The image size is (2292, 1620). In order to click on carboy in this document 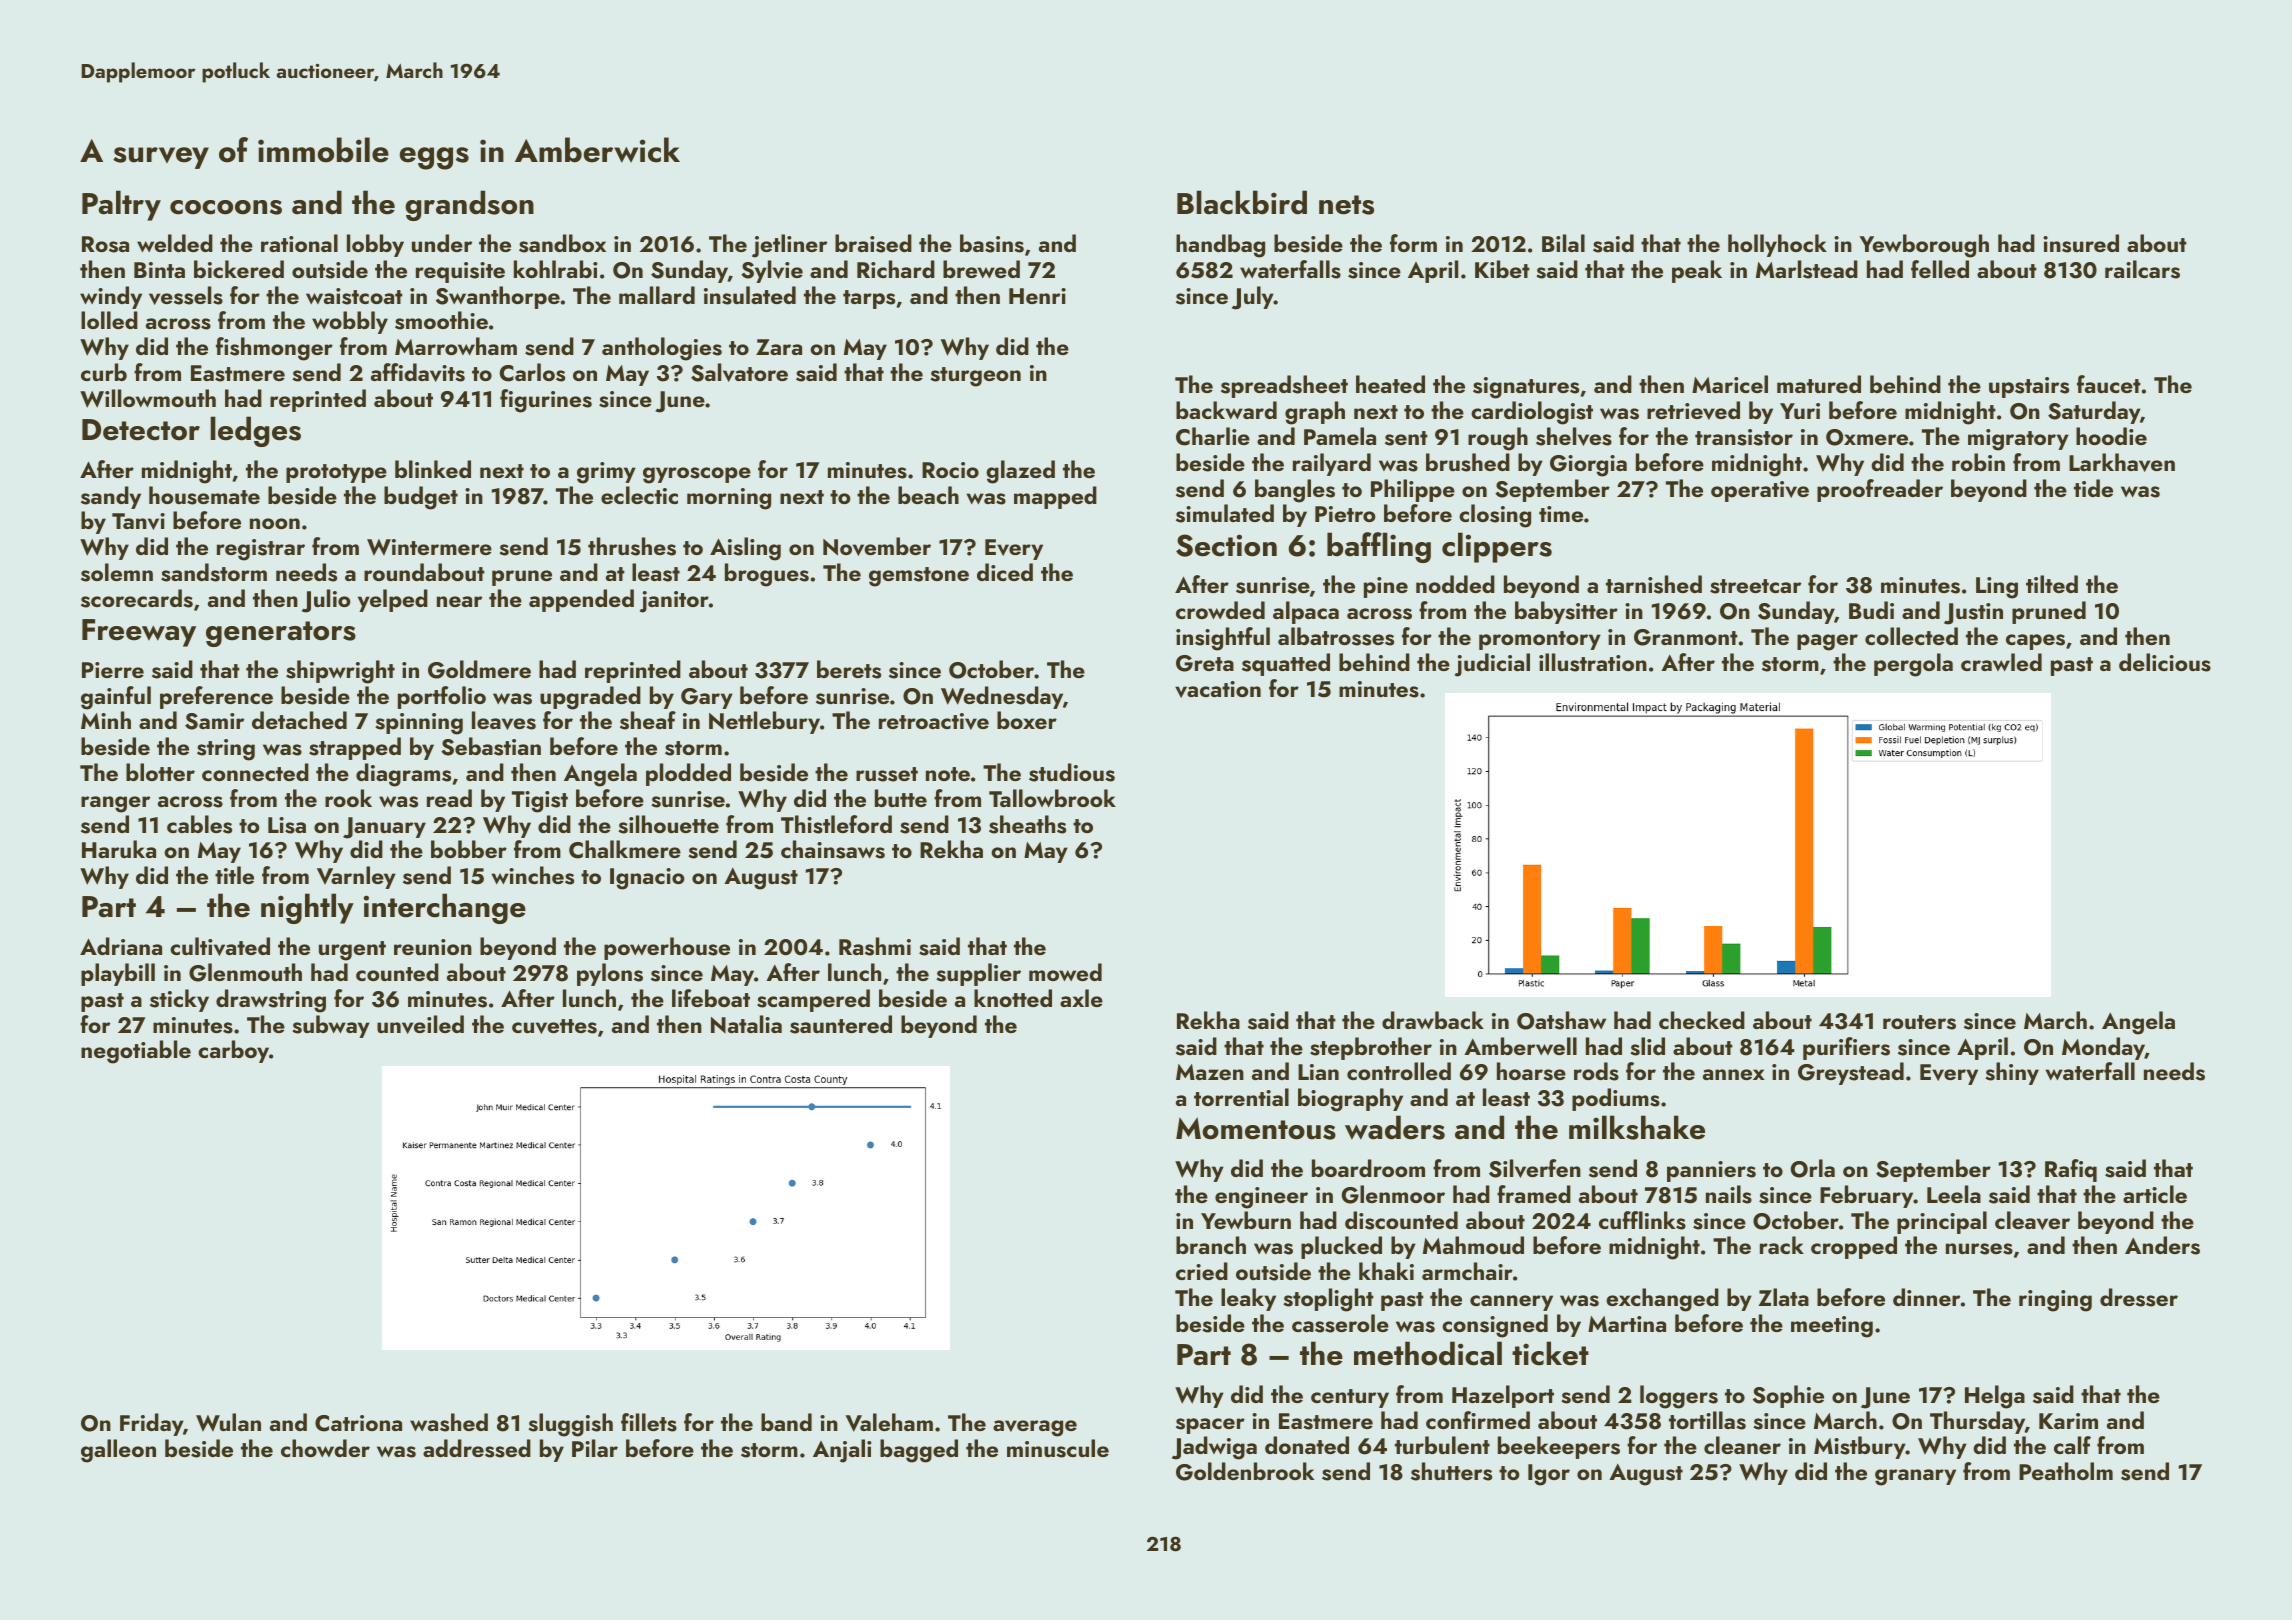, I will do `click(233, 1051)`.
